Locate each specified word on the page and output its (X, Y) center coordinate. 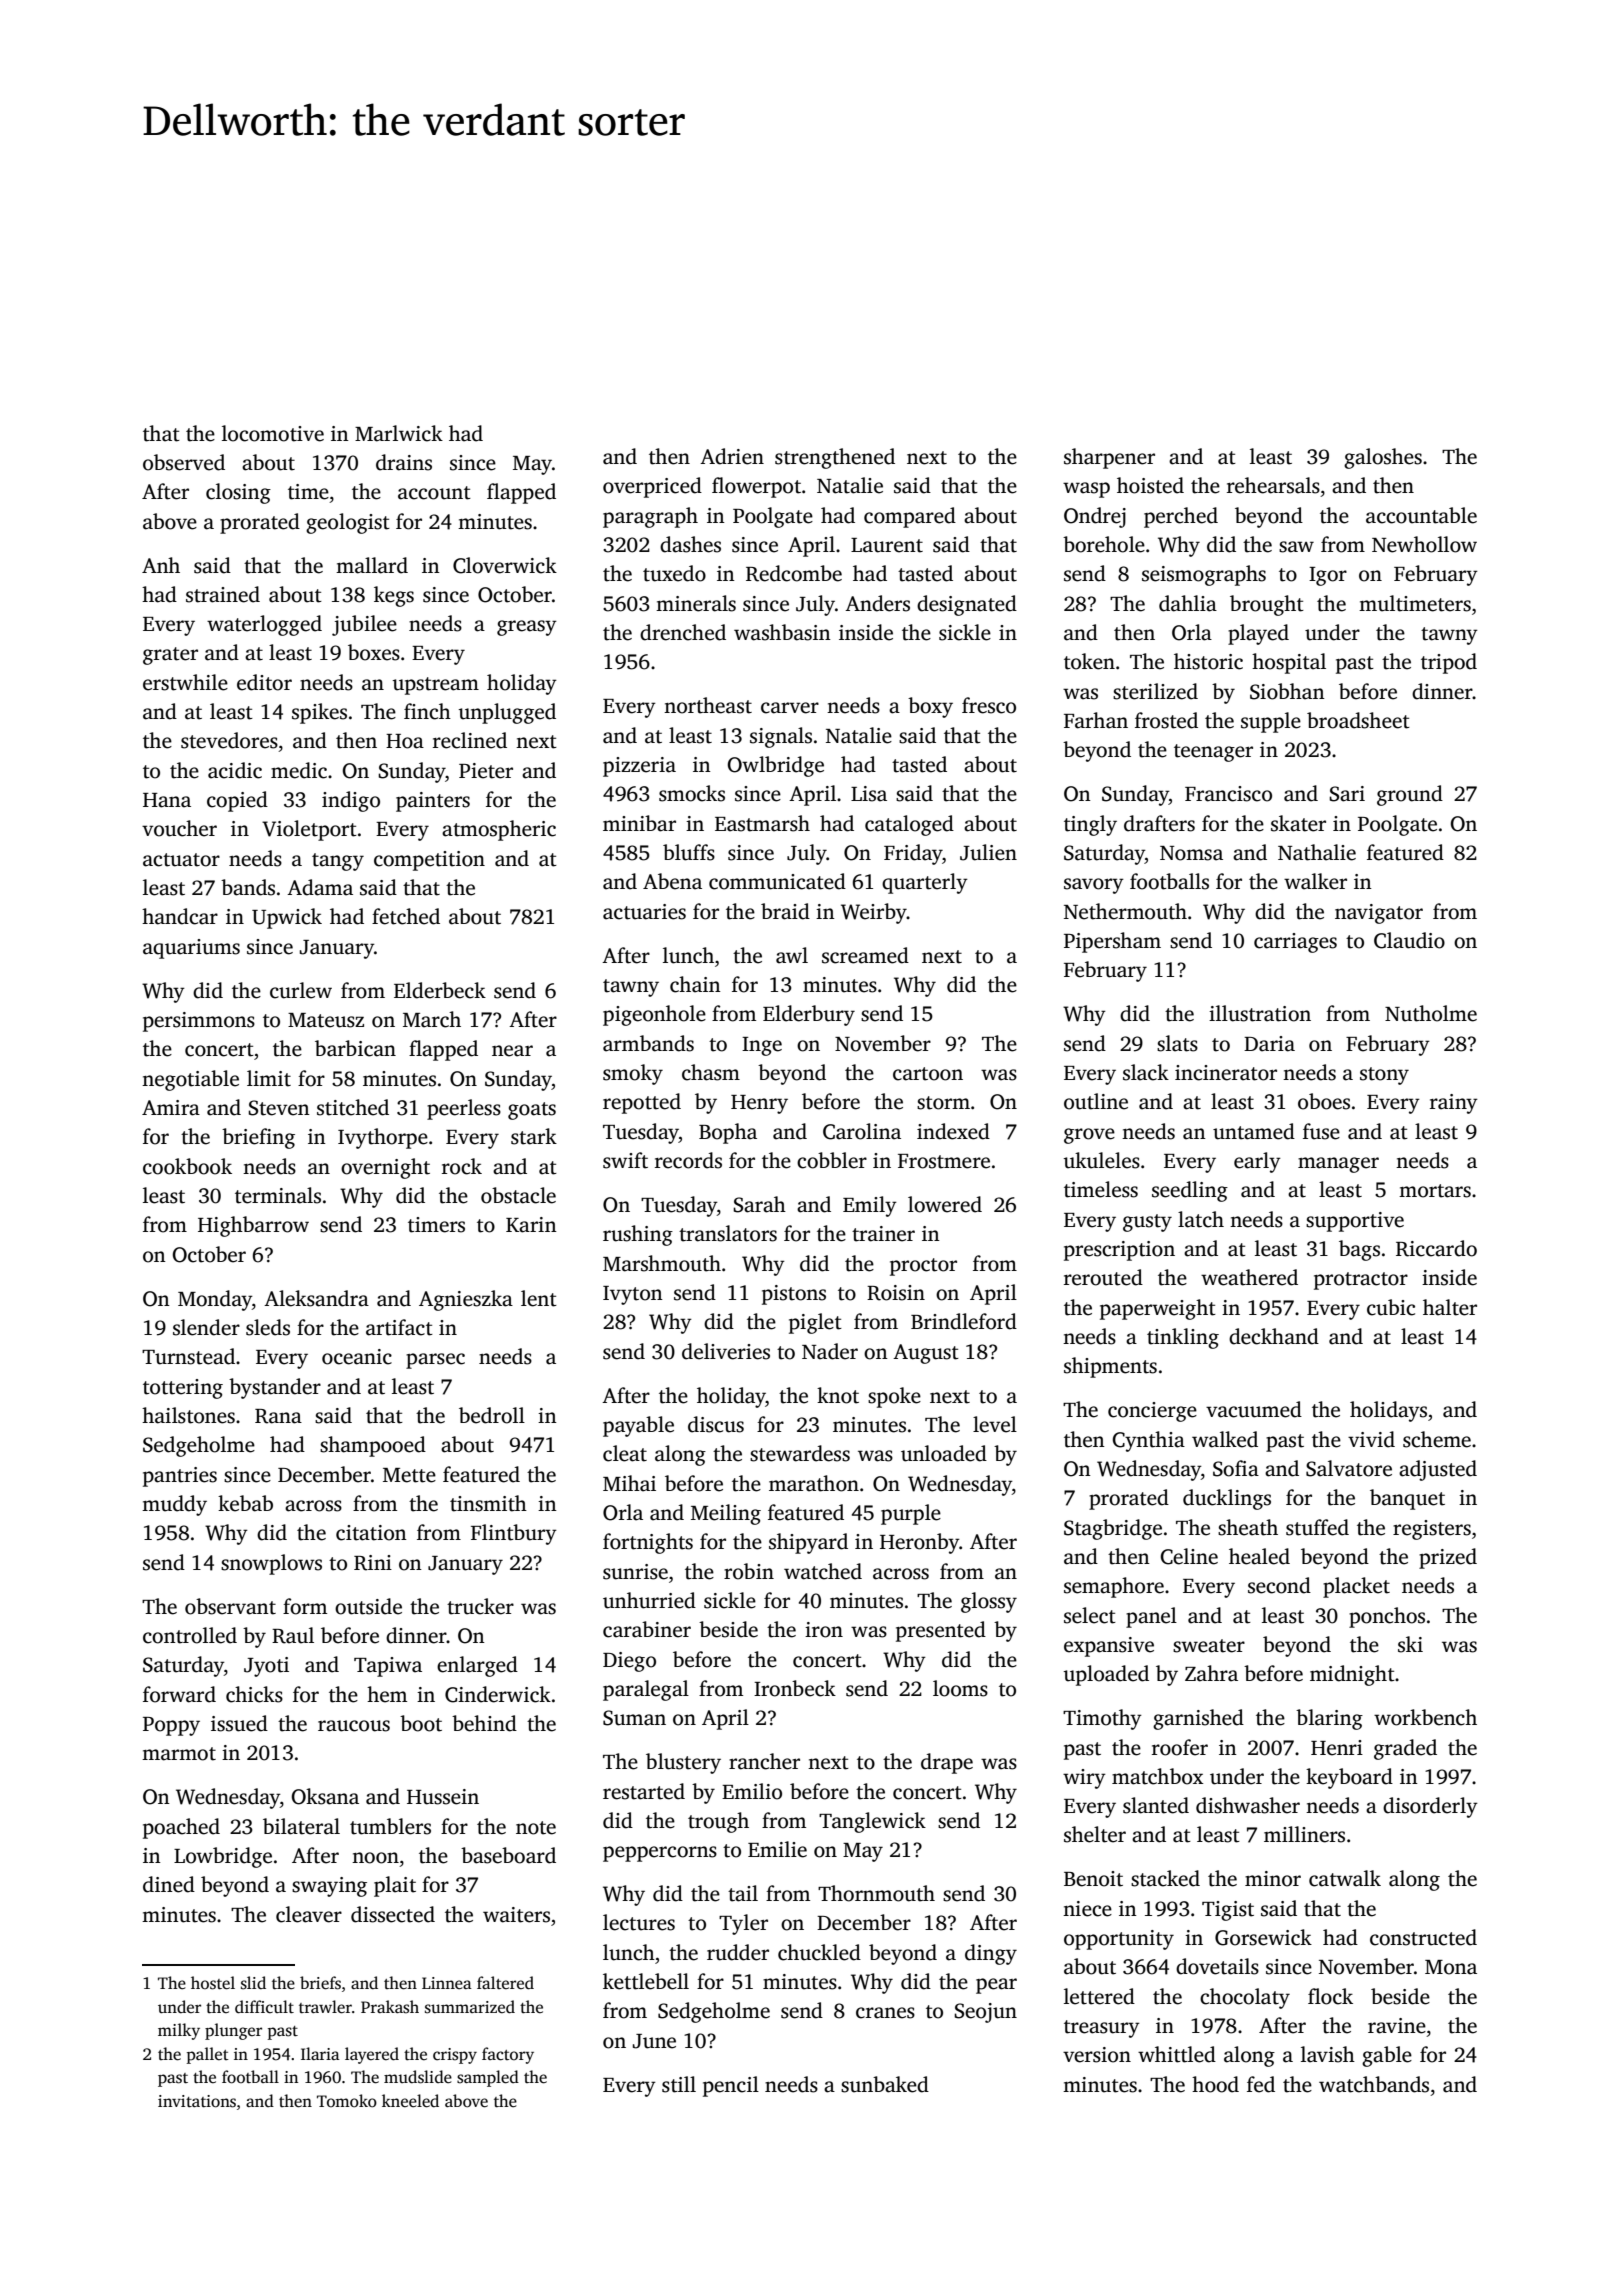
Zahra (1211, 1673)
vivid (1371, 1439)
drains (404, 462)
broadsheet (1358, 720)
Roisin (896, 1293)
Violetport (309, 830)
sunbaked (885, 2084)
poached (181, 1828)
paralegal (646, 1690)
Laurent (887, 545)
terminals (278, 1195)
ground (1410, 795)
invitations (197, 2101)
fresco (989, 705)
